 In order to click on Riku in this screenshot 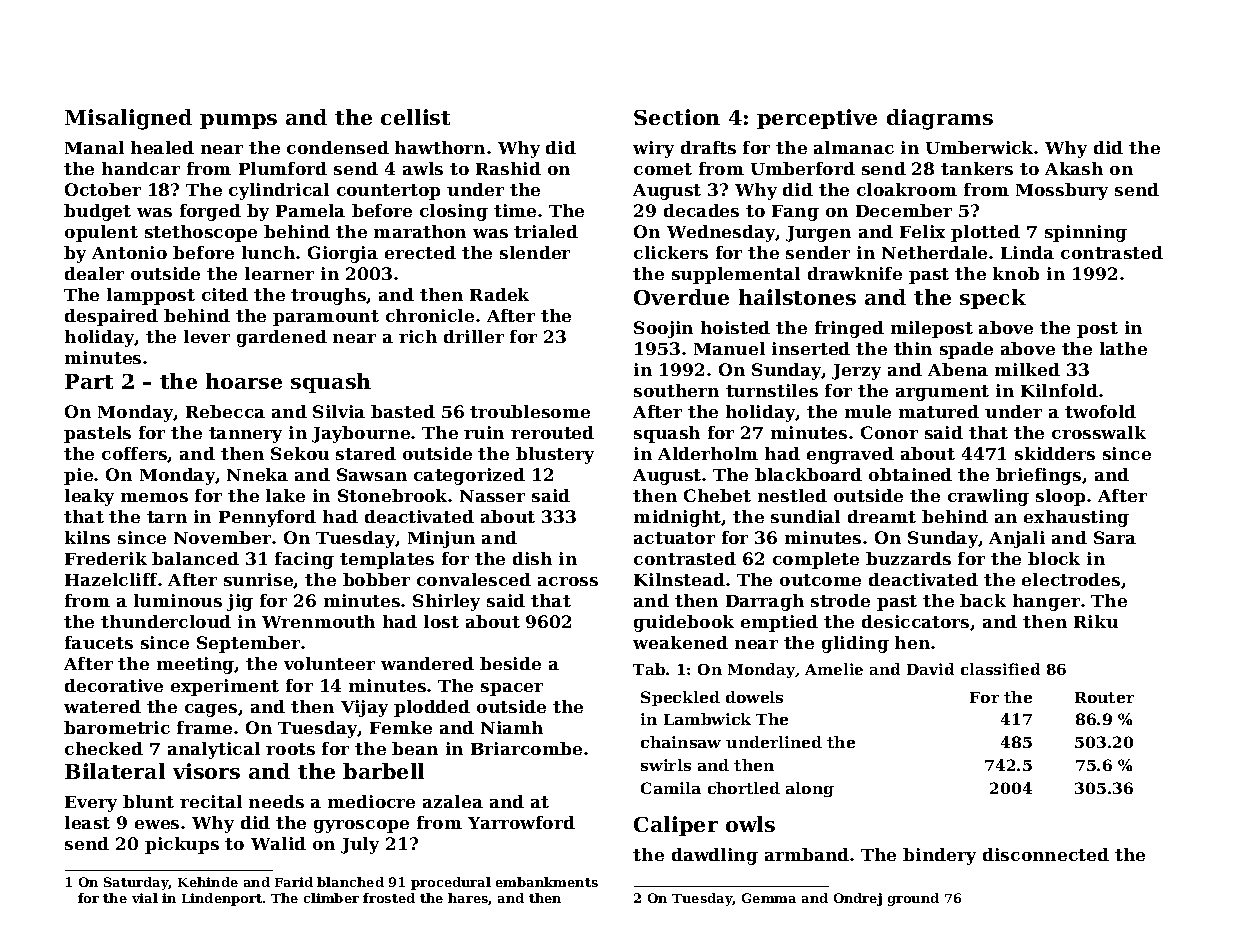, I will do `click(1096, 621)`.
